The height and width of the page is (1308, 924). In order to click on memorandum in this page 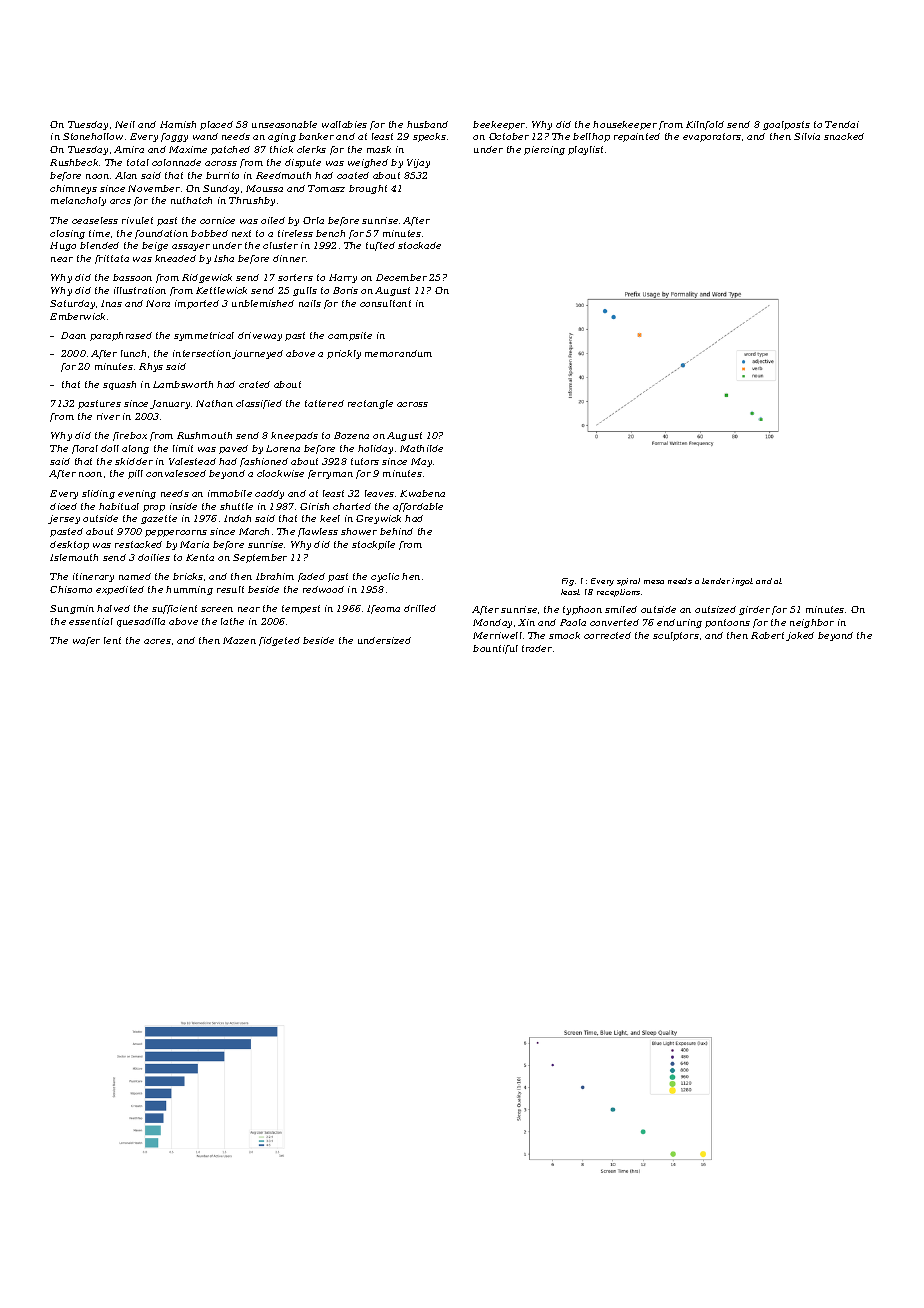, I will do `click(398, 353)`.
